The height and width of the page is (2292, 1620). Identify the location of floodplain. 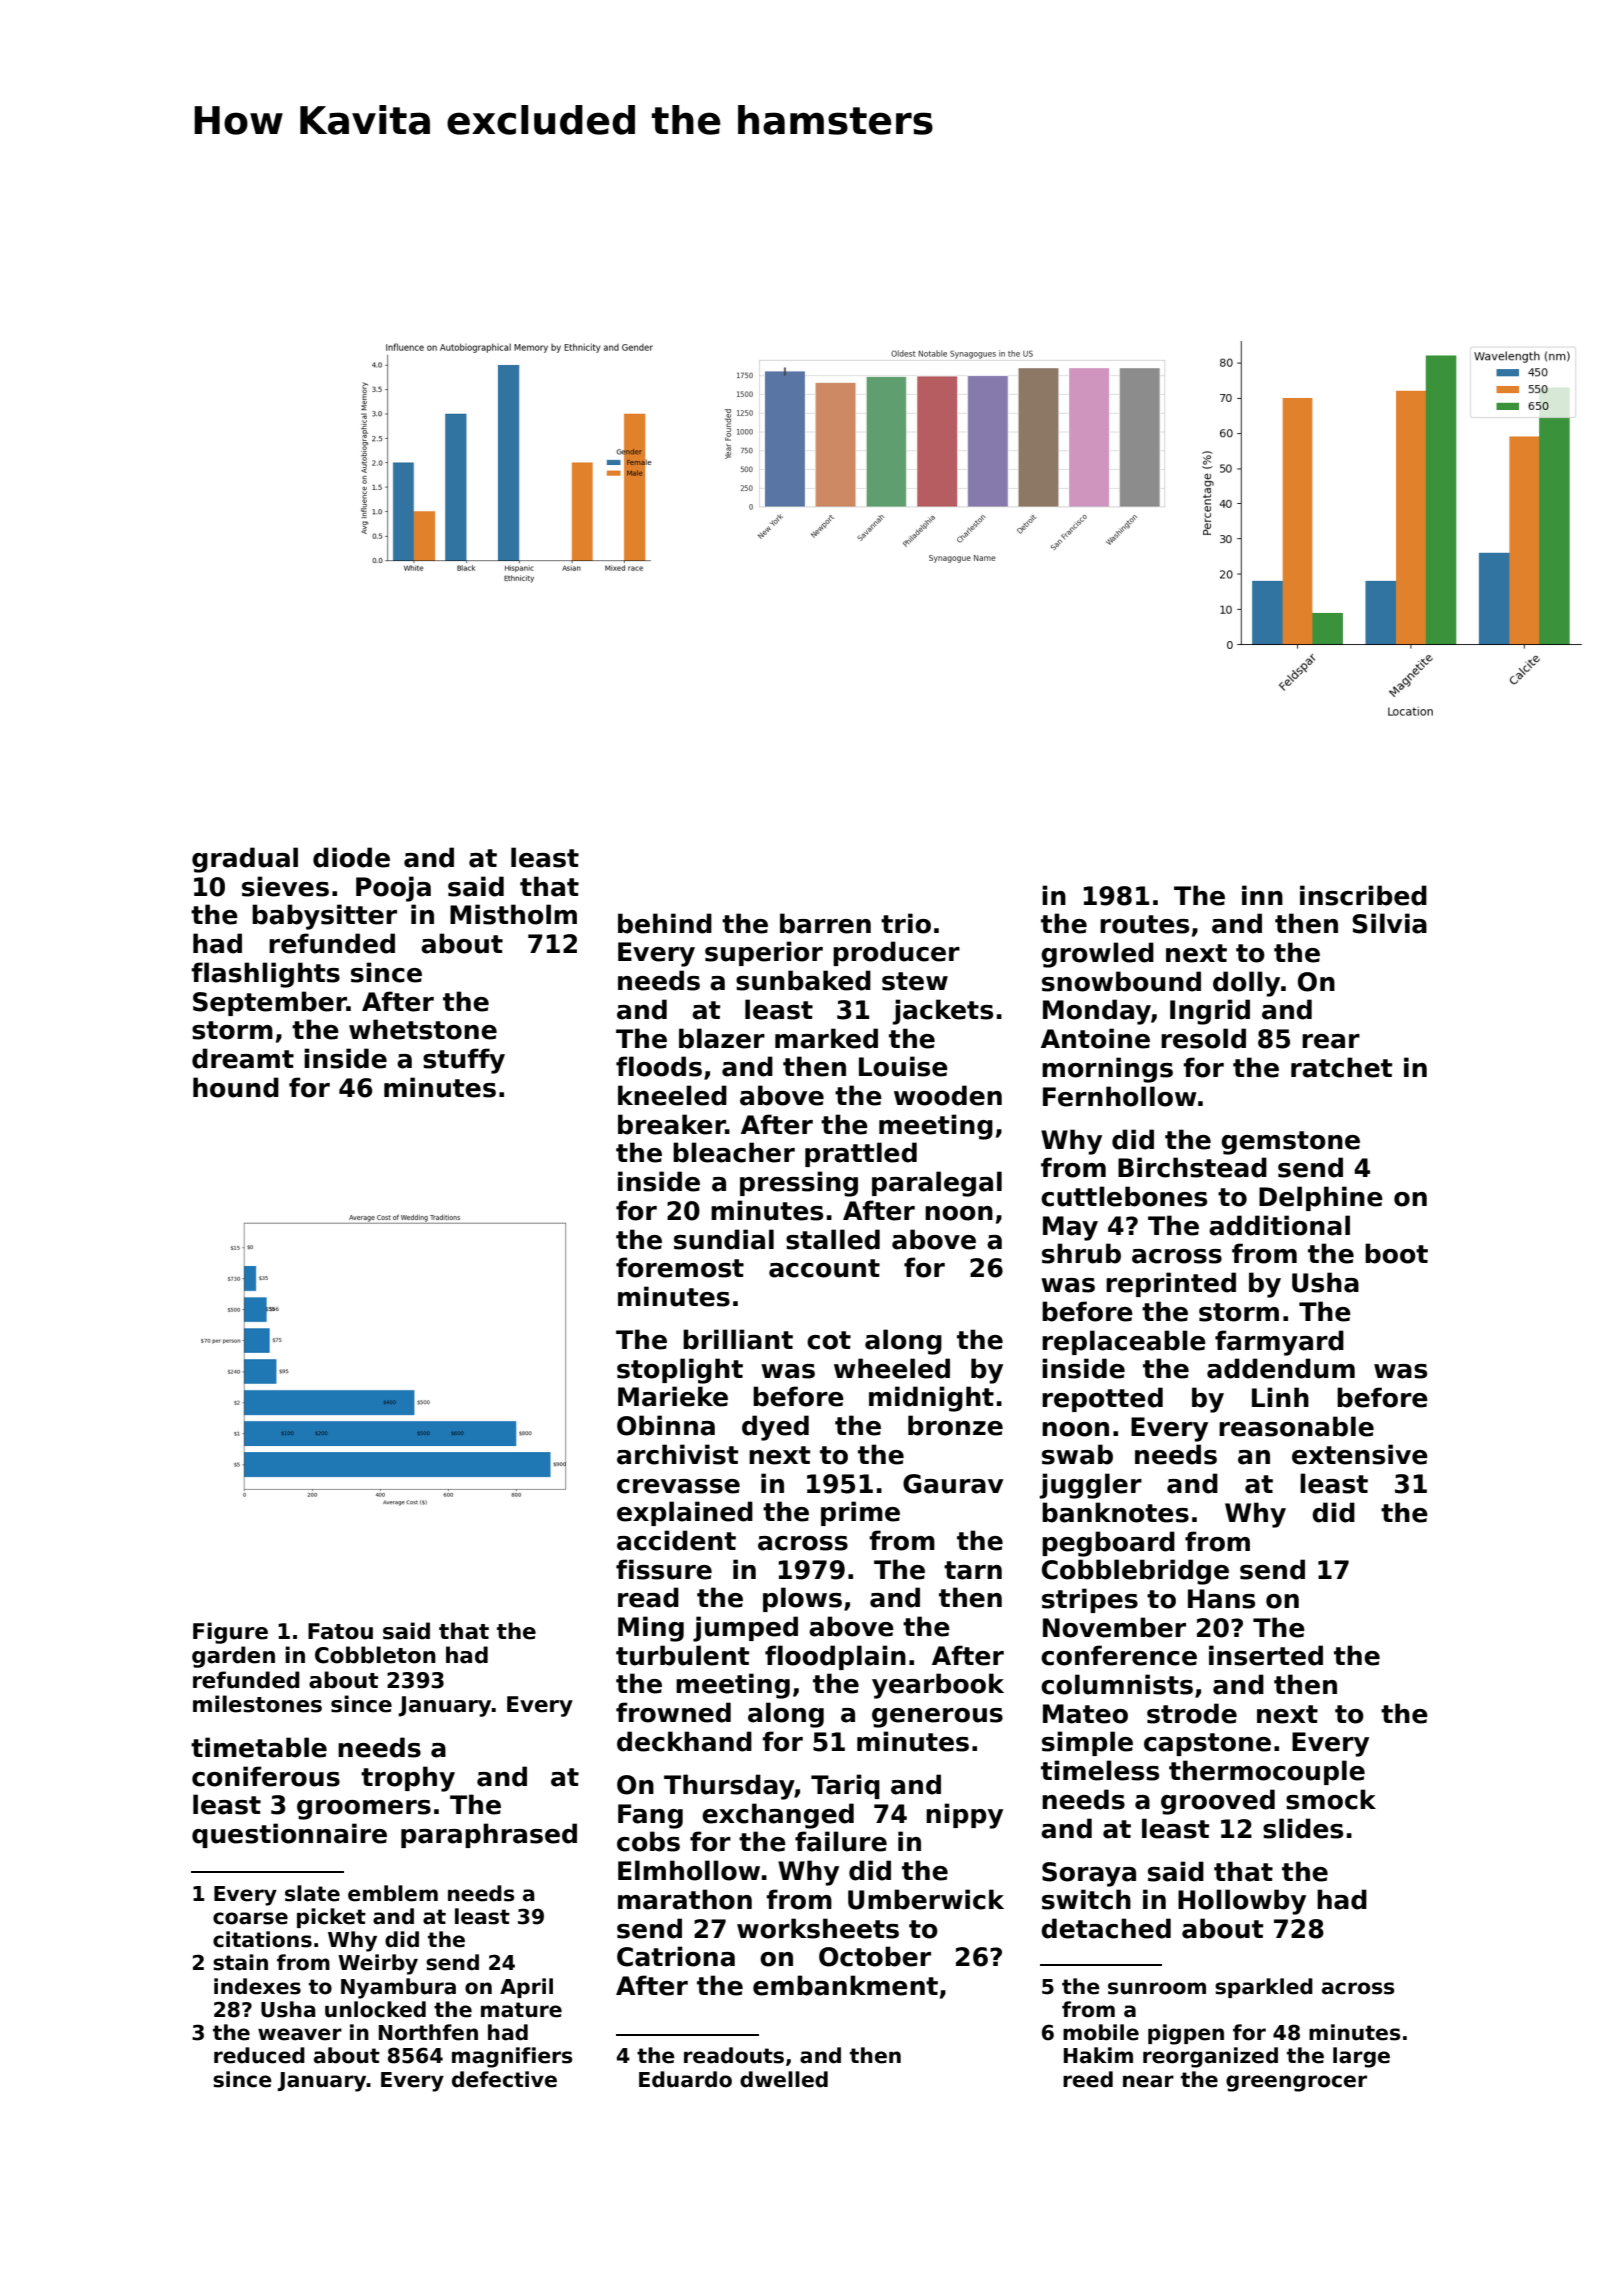
(835, 1657).
